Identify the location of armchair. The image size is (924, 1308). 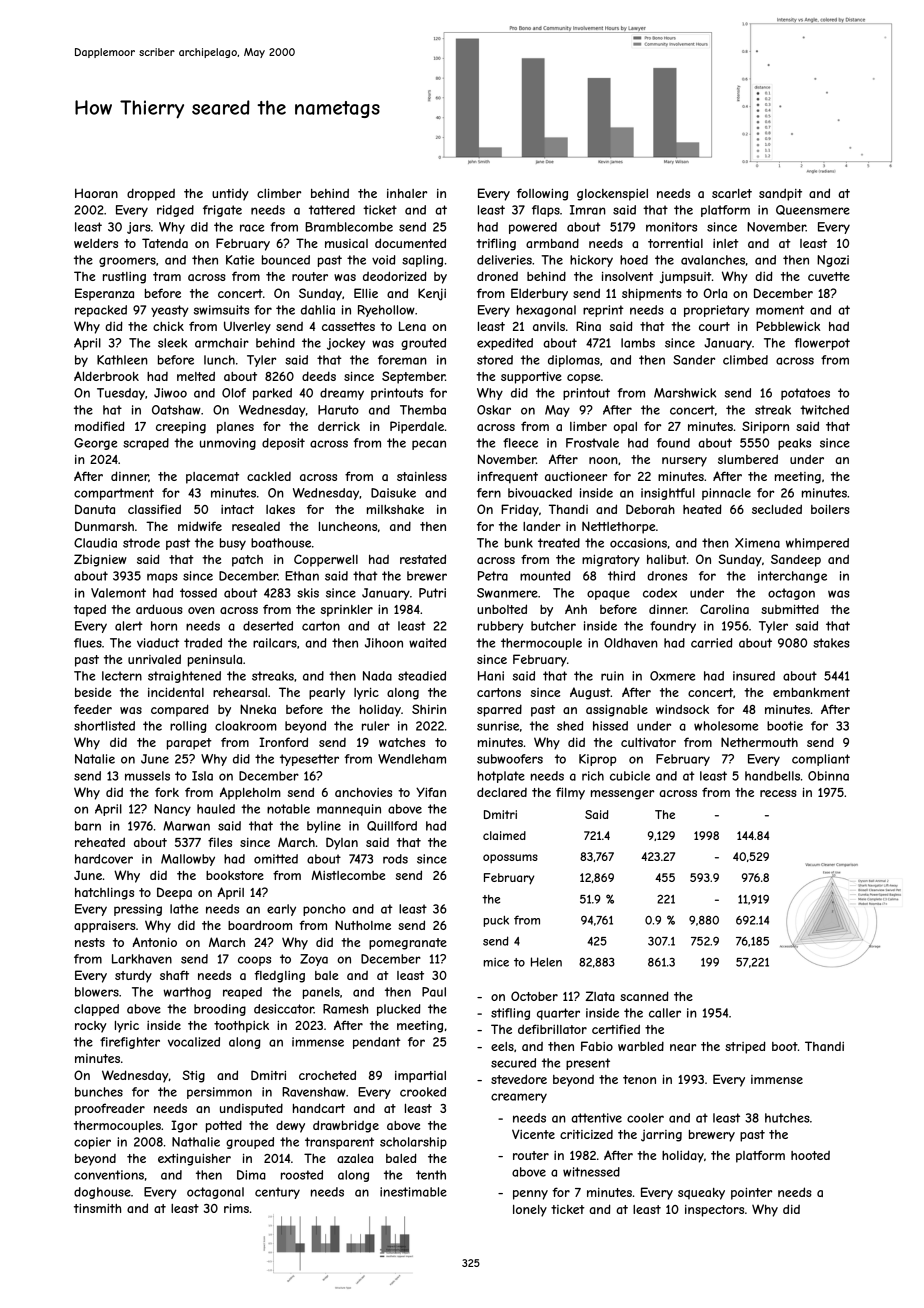
(222, 343).
